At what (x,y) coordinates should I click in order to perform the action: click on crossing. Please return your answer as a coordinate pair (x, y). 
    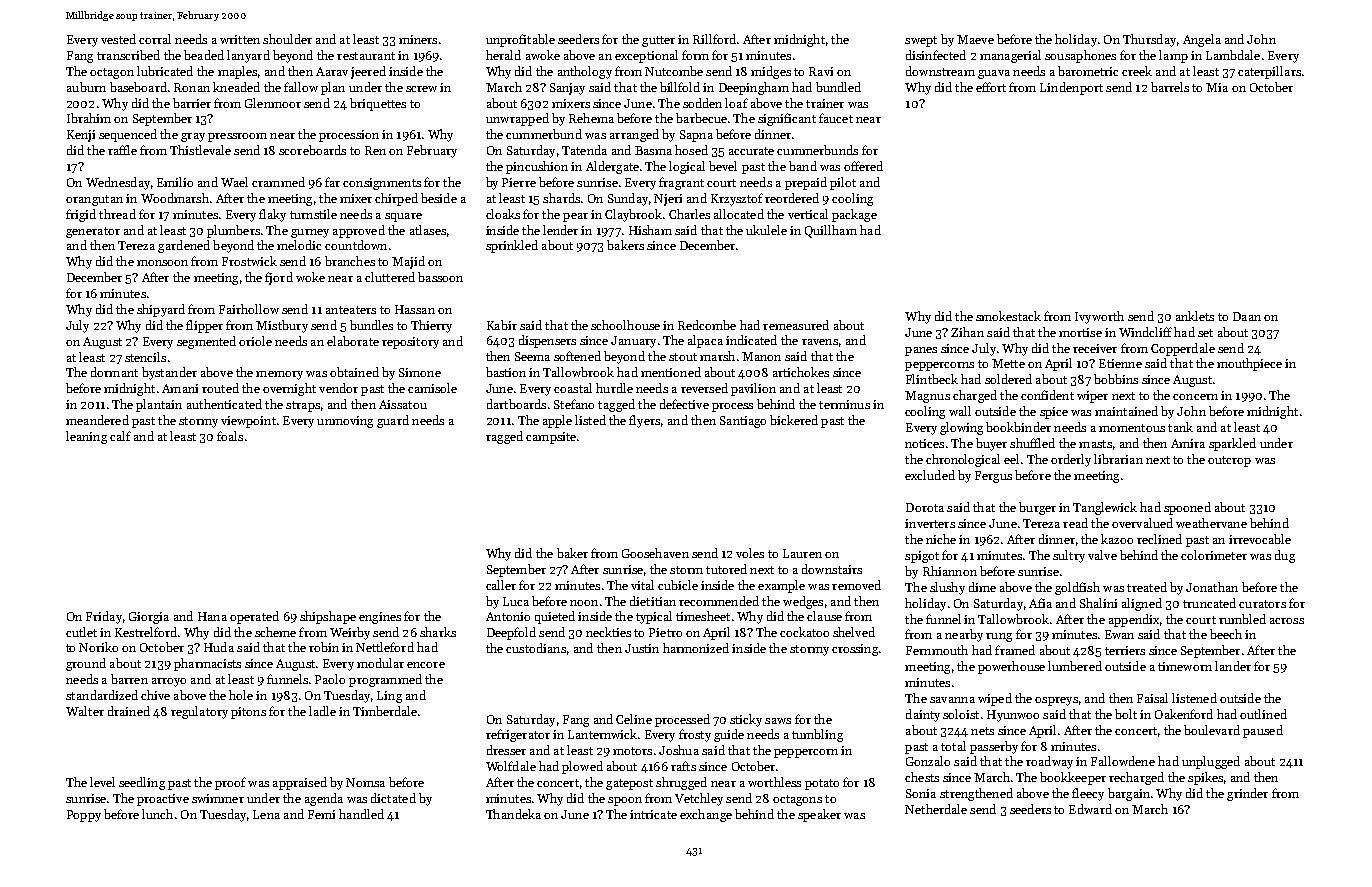
    Looking at the image, I should click on (855, 650).
